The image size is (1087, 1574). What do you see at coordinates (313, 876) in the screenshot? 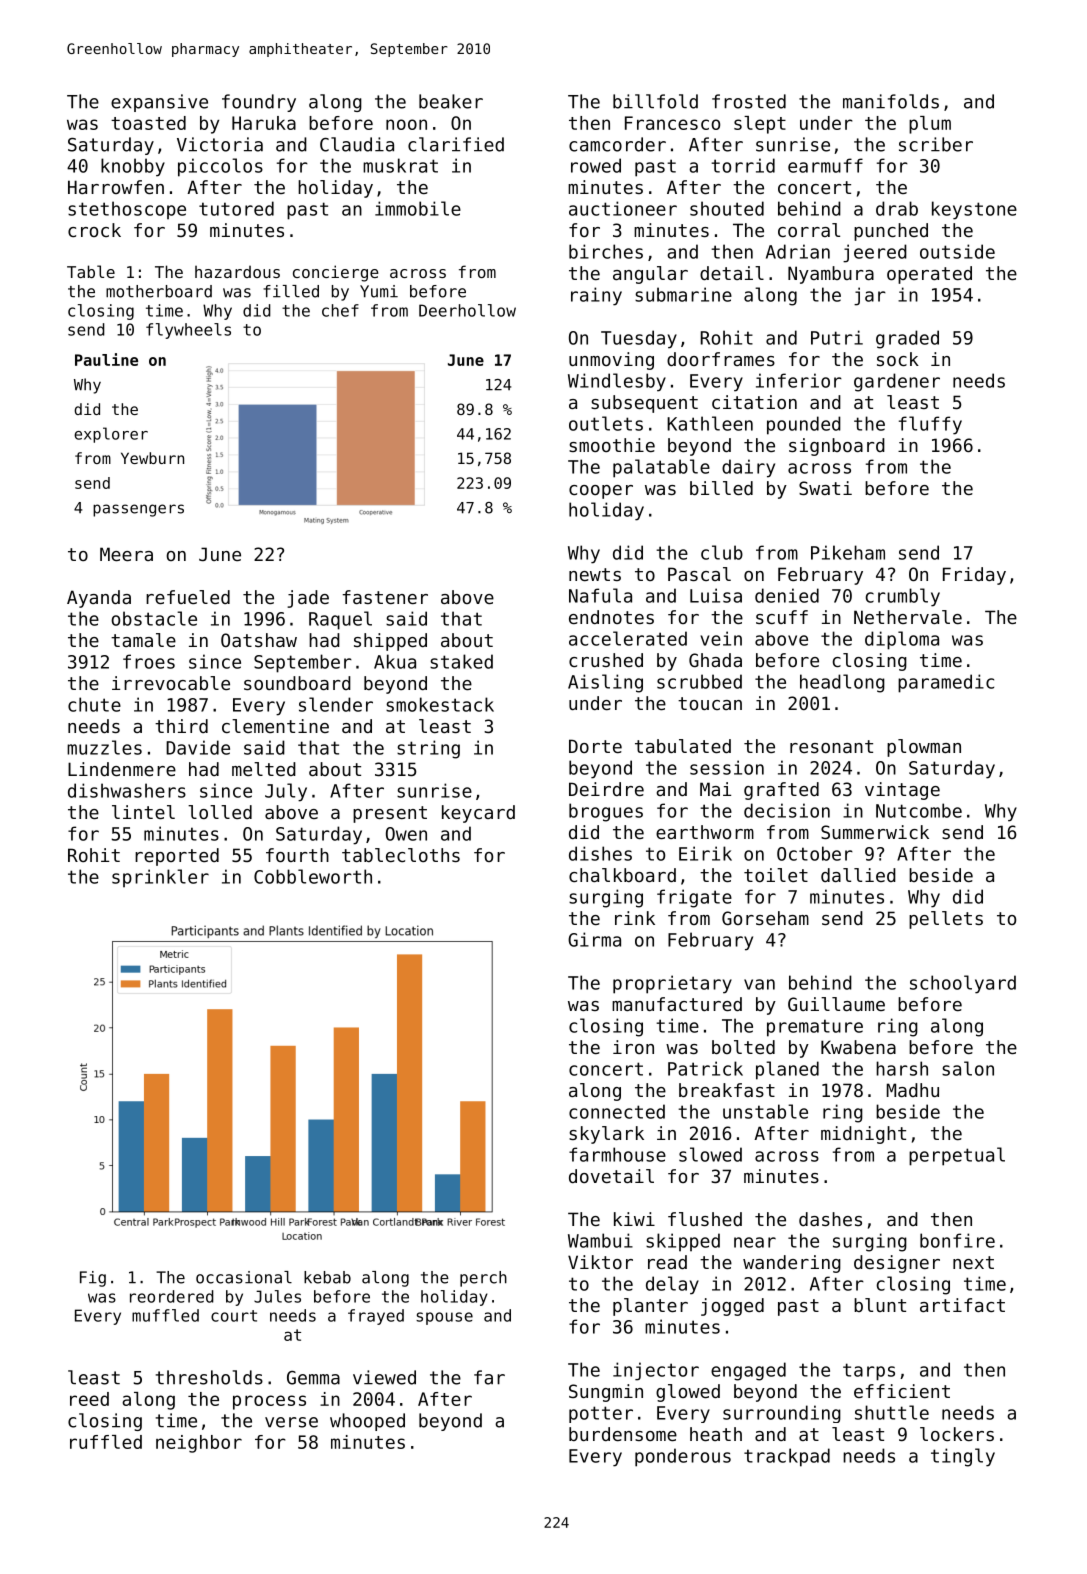
I see `Cobbleworth` at bounding box center [313, 876].
